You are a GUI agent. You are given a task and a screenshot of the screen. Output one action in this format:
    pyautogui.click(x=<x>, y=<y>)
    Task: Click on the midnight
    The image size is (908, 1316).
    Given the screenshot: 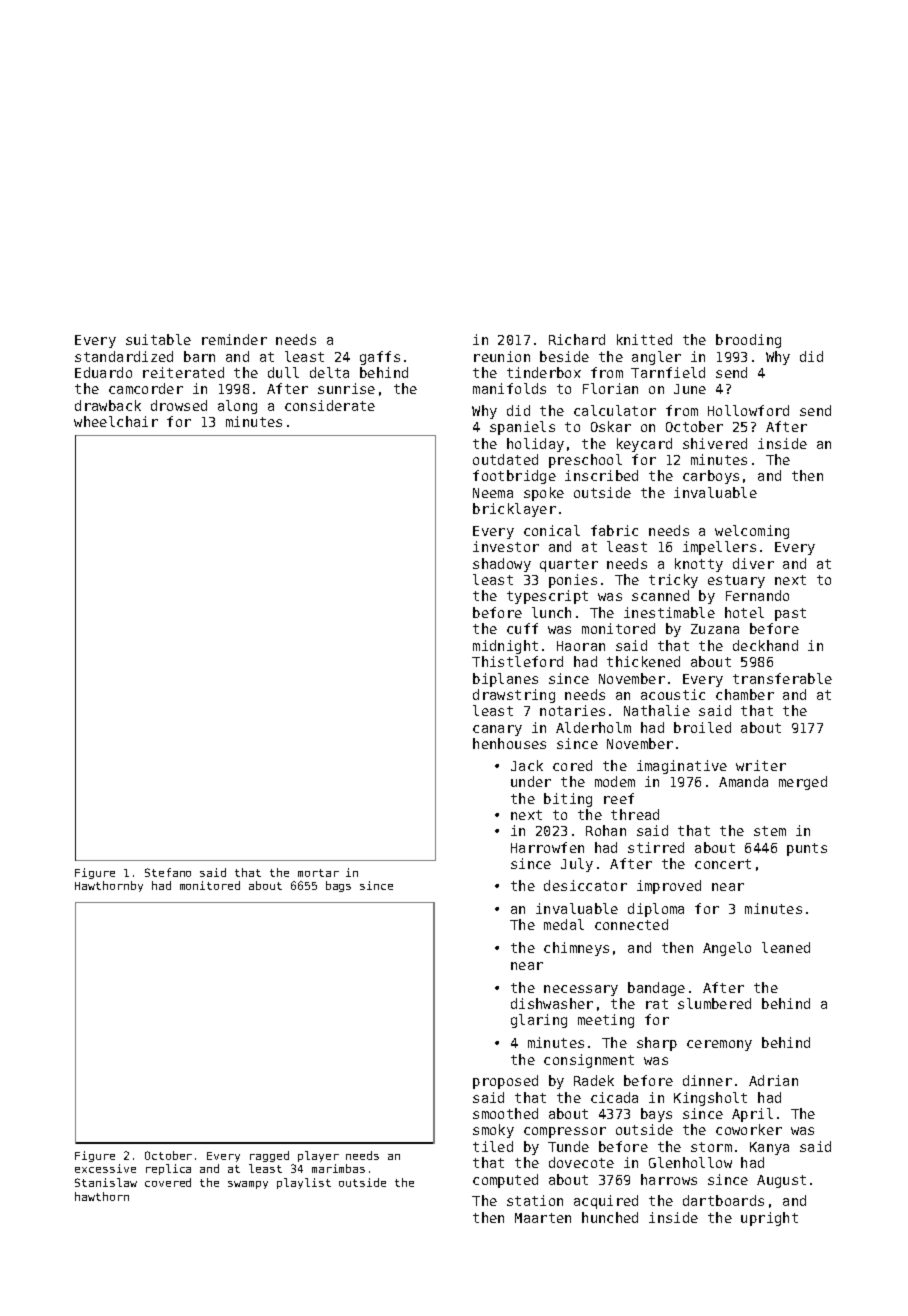 What is the action you would take?
    pyautogui.click(x=505, y=647)
